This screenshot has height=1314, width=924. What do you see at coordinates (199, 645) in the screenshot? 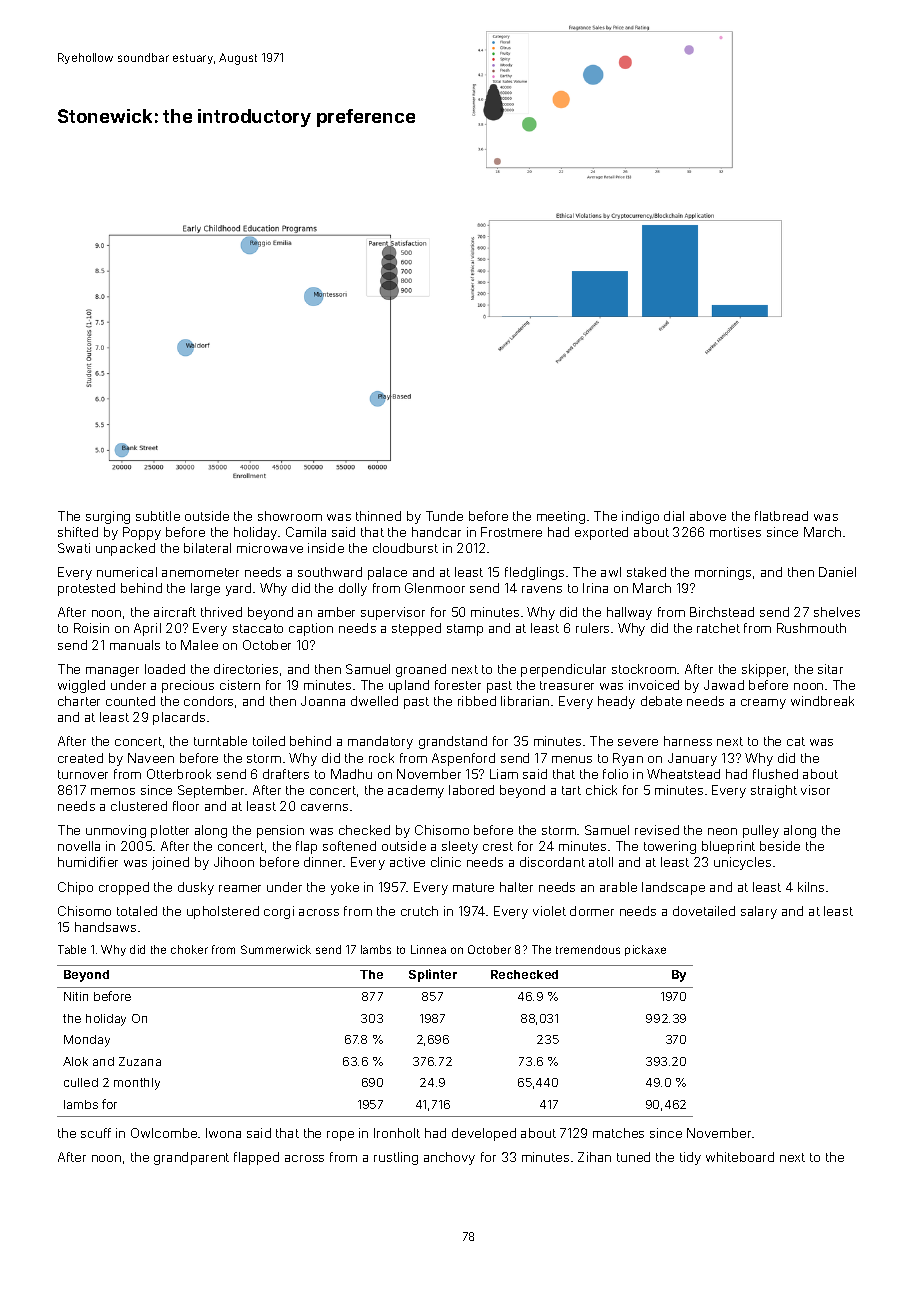
I see `Malee` at bounding box center [199, 645].
